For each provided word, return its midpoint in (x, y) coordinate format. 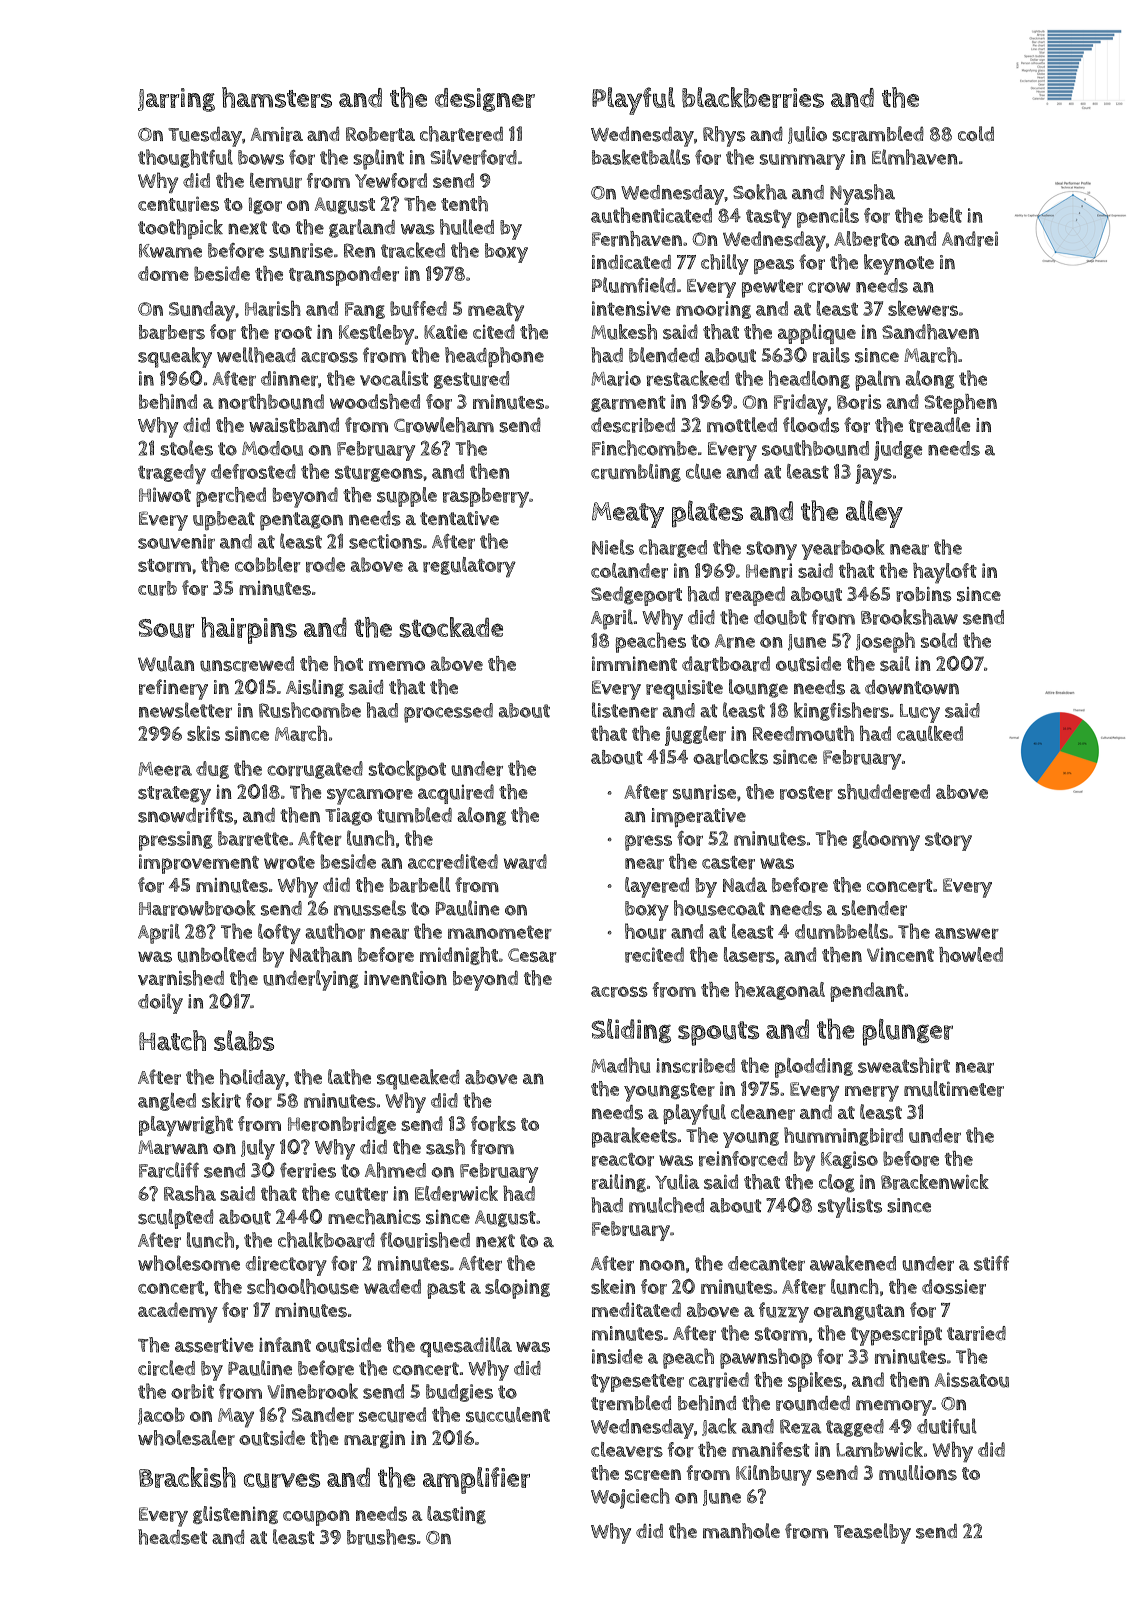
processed (448, 713)
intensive (631, 308)
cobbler (268, 565)
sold (939, 640)
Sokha (760, 192)
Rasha (190, 1193)
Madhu (620, 1065)
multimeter (954, 1089)
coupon (316, 1518)
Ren (359, 250)
